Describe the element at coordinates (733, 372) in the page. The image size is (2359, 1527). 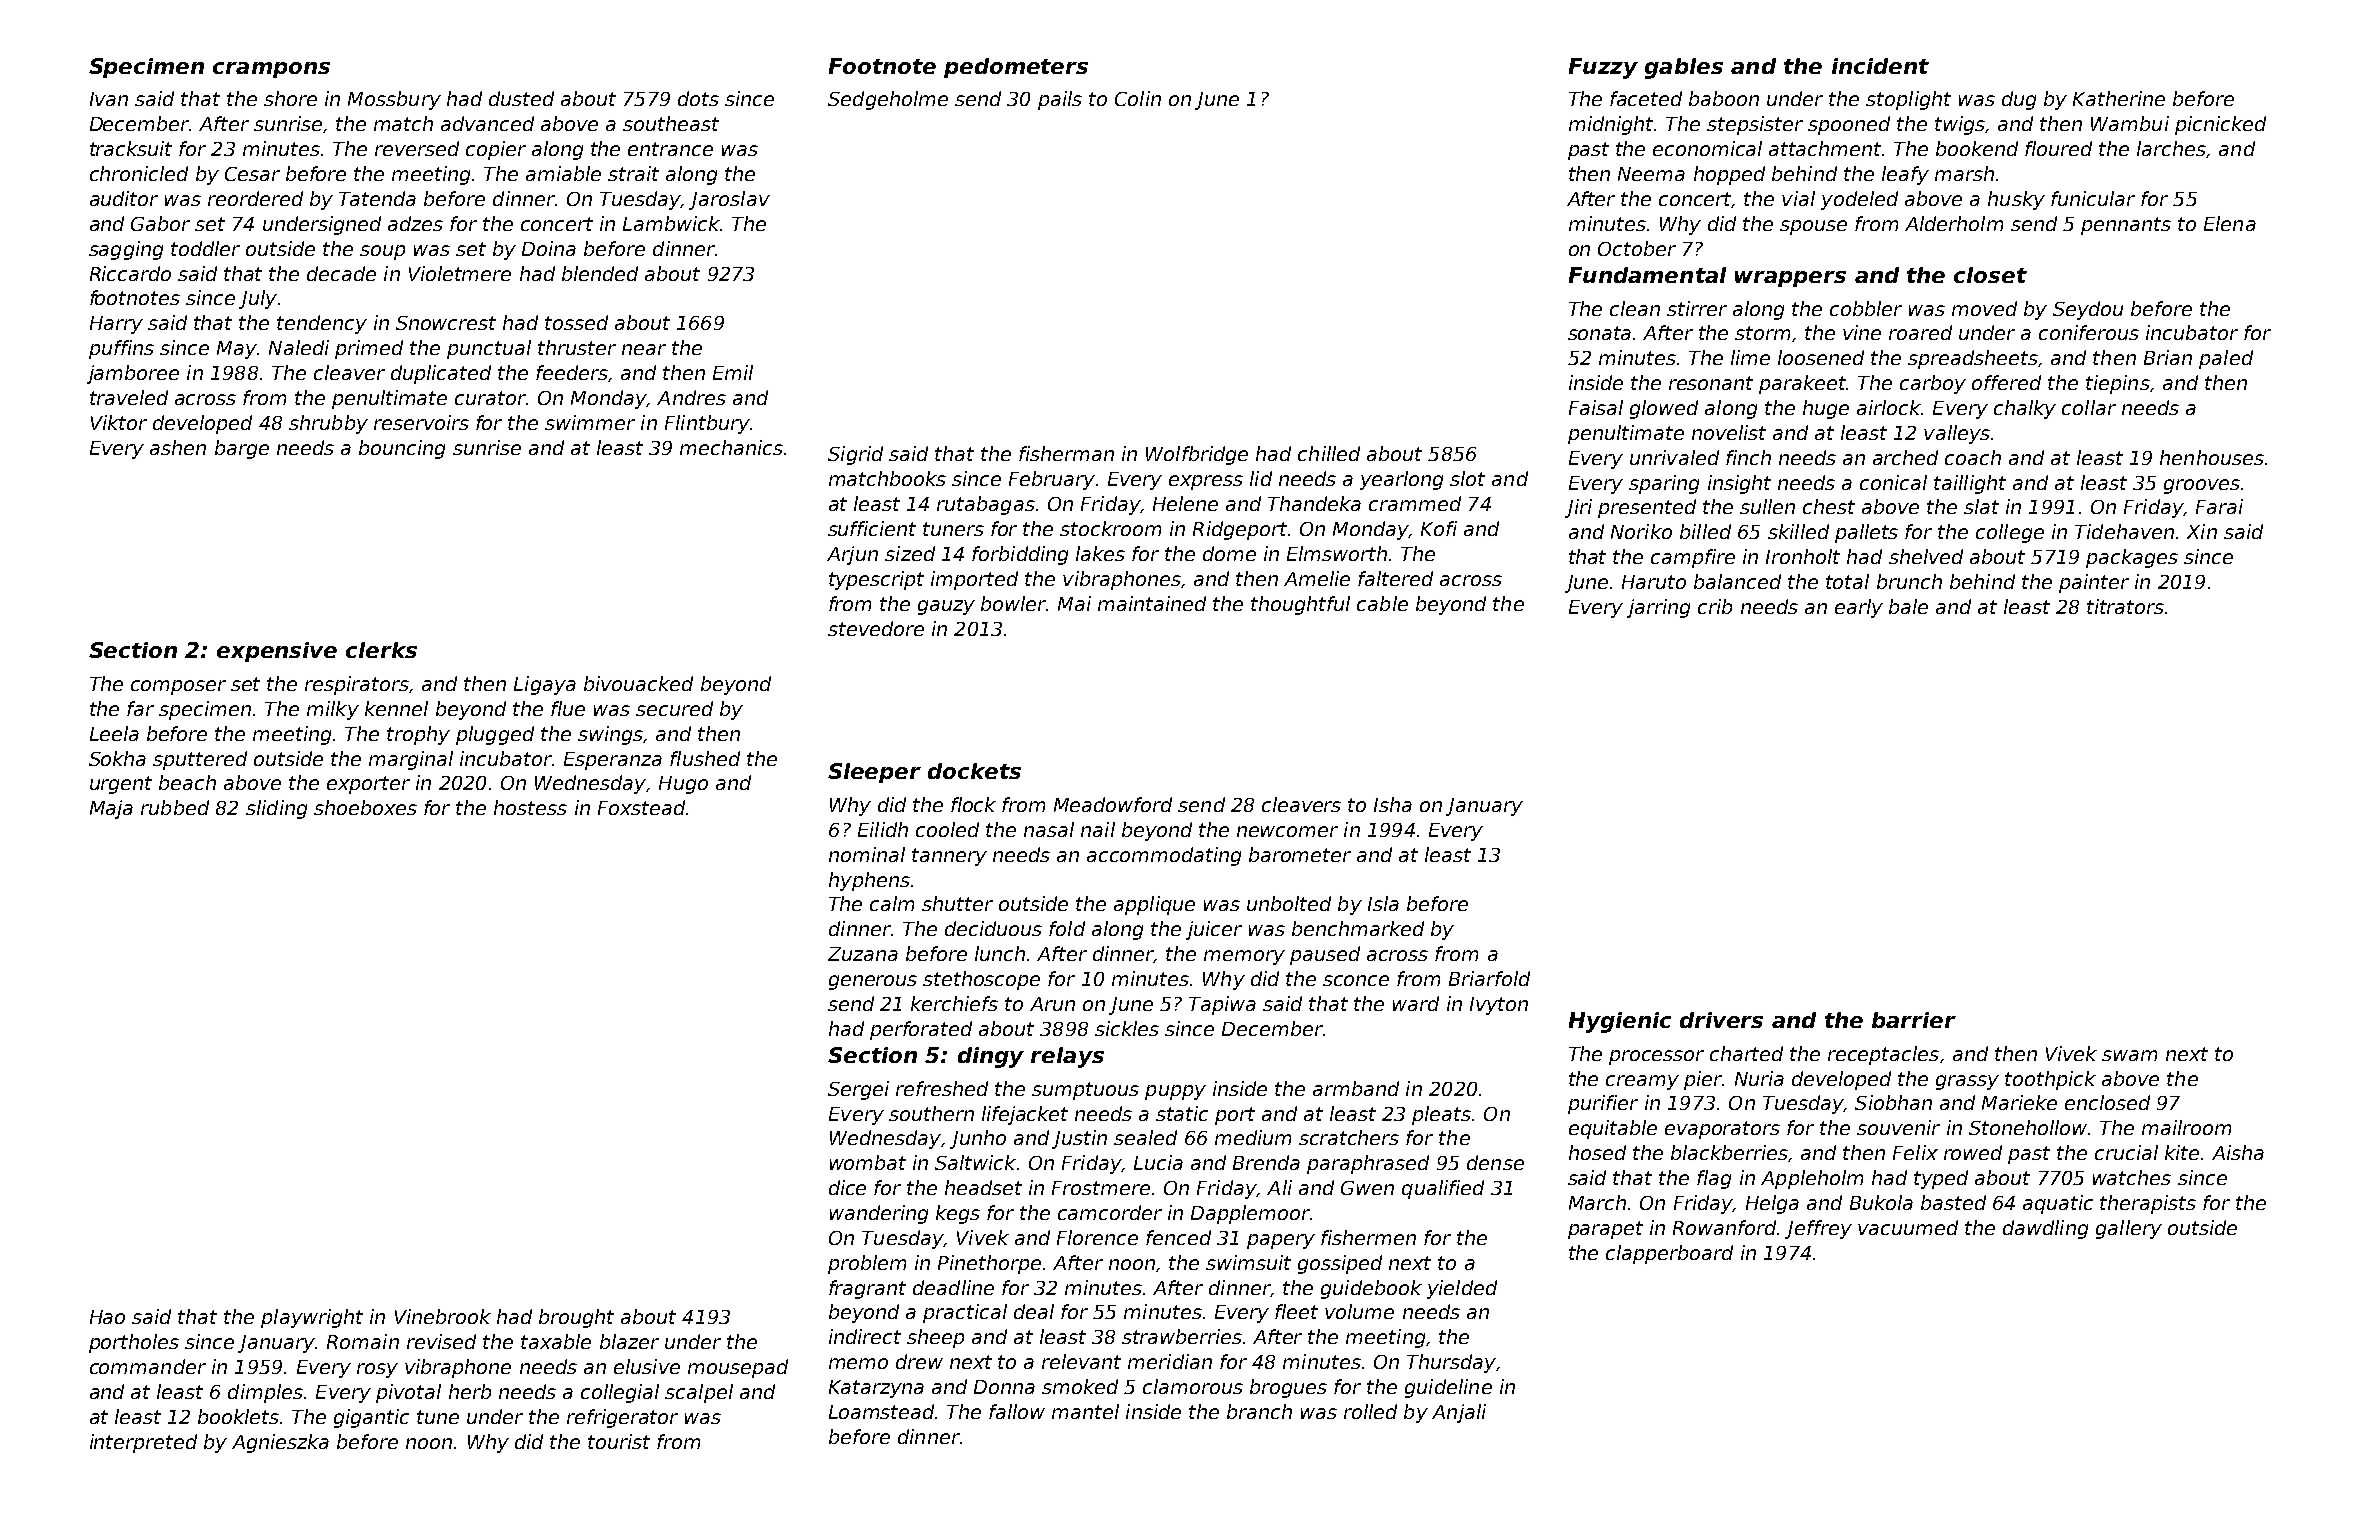
I see `Emil` at that location.
